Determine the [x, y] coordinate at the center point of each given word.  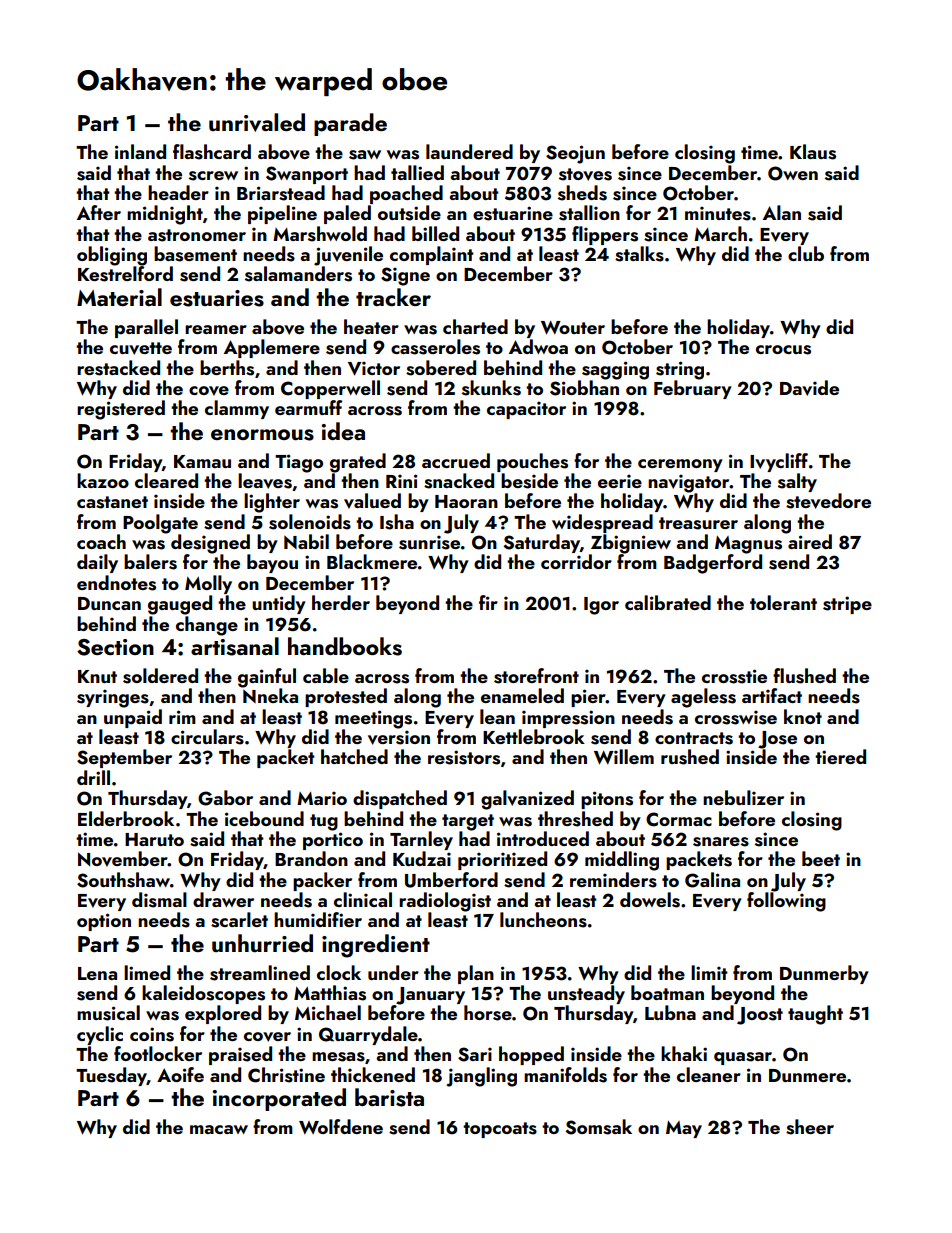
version [399, 737]
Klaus [813, 152]
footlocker [158, 1053]
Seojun [575, 154]
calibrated [668, 602]
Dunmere [807, 1075]
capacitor [526, 410]
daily [97, 563]
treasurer [698, 523]
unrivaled [257, 122]
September [124, 758]
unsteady [586, 994]
